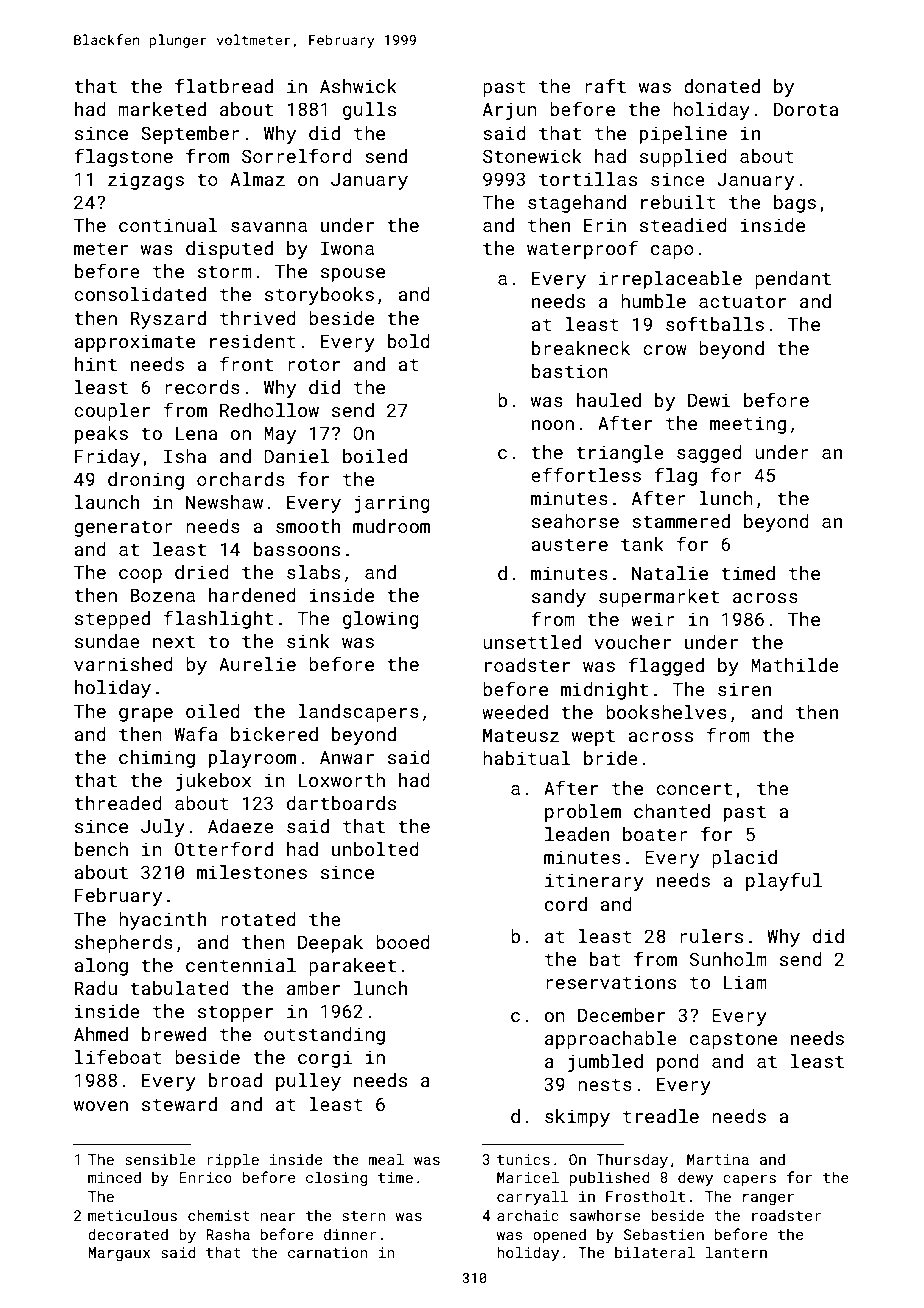 The height and width of the document is (1308, 924). What do you see at coordinates (409, 341) in the document?
I see `bold` at bounding box center [409, 341].
